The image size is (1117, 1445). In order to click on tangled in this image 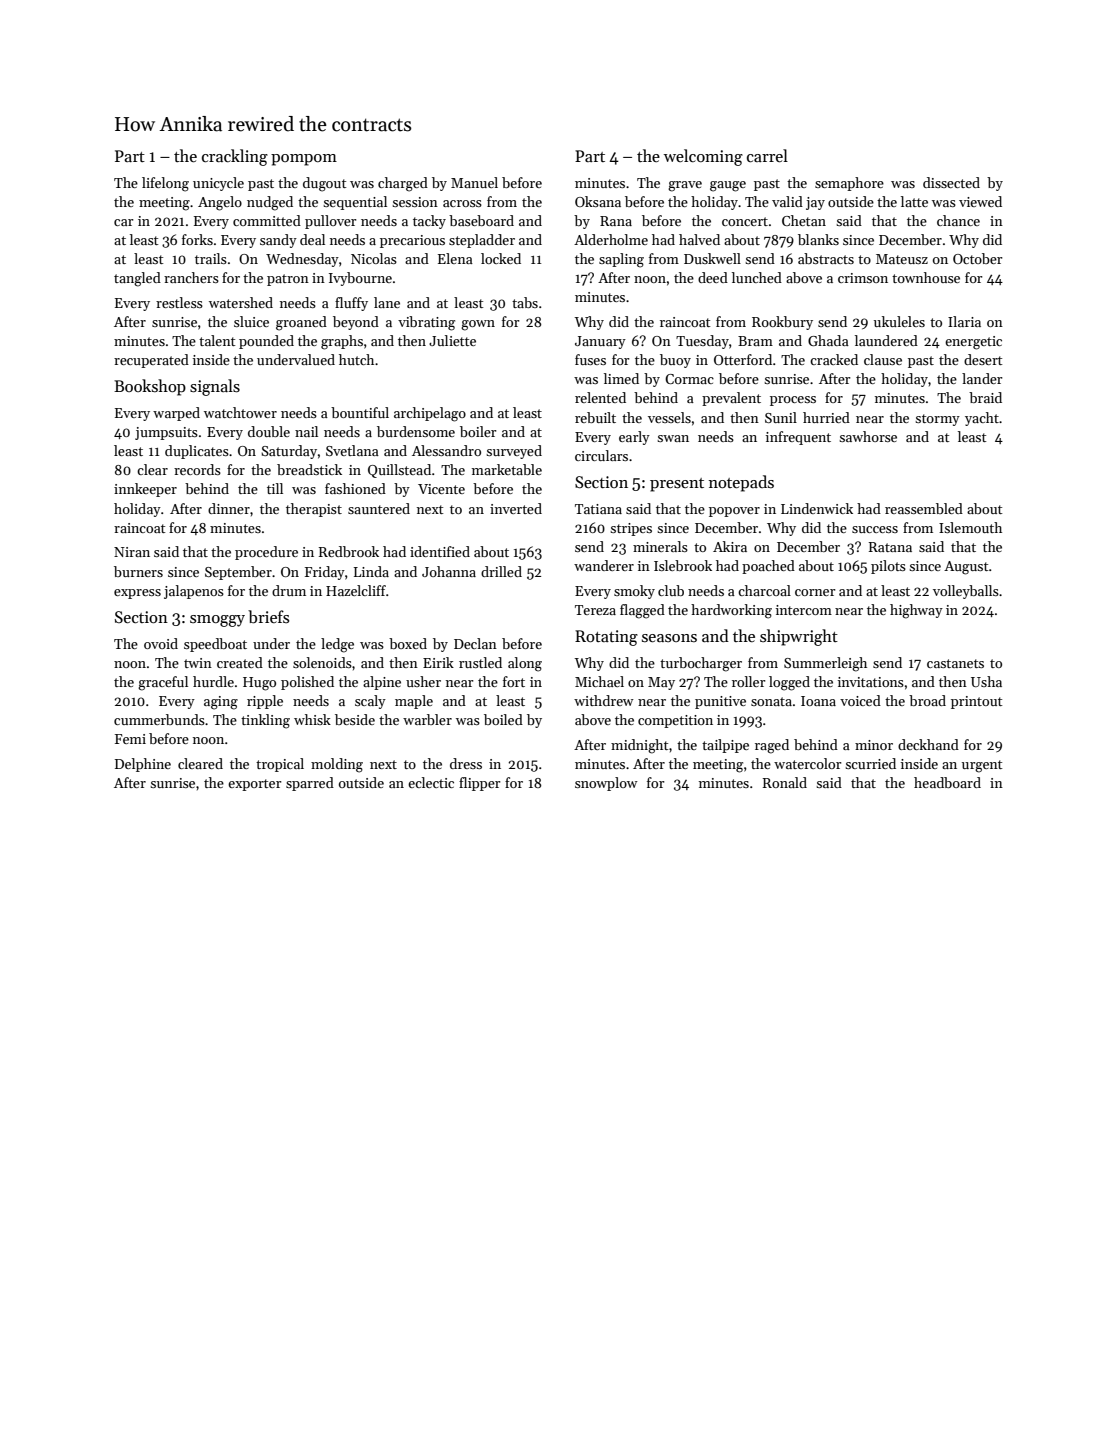, I will do `click(137, 279)`.
